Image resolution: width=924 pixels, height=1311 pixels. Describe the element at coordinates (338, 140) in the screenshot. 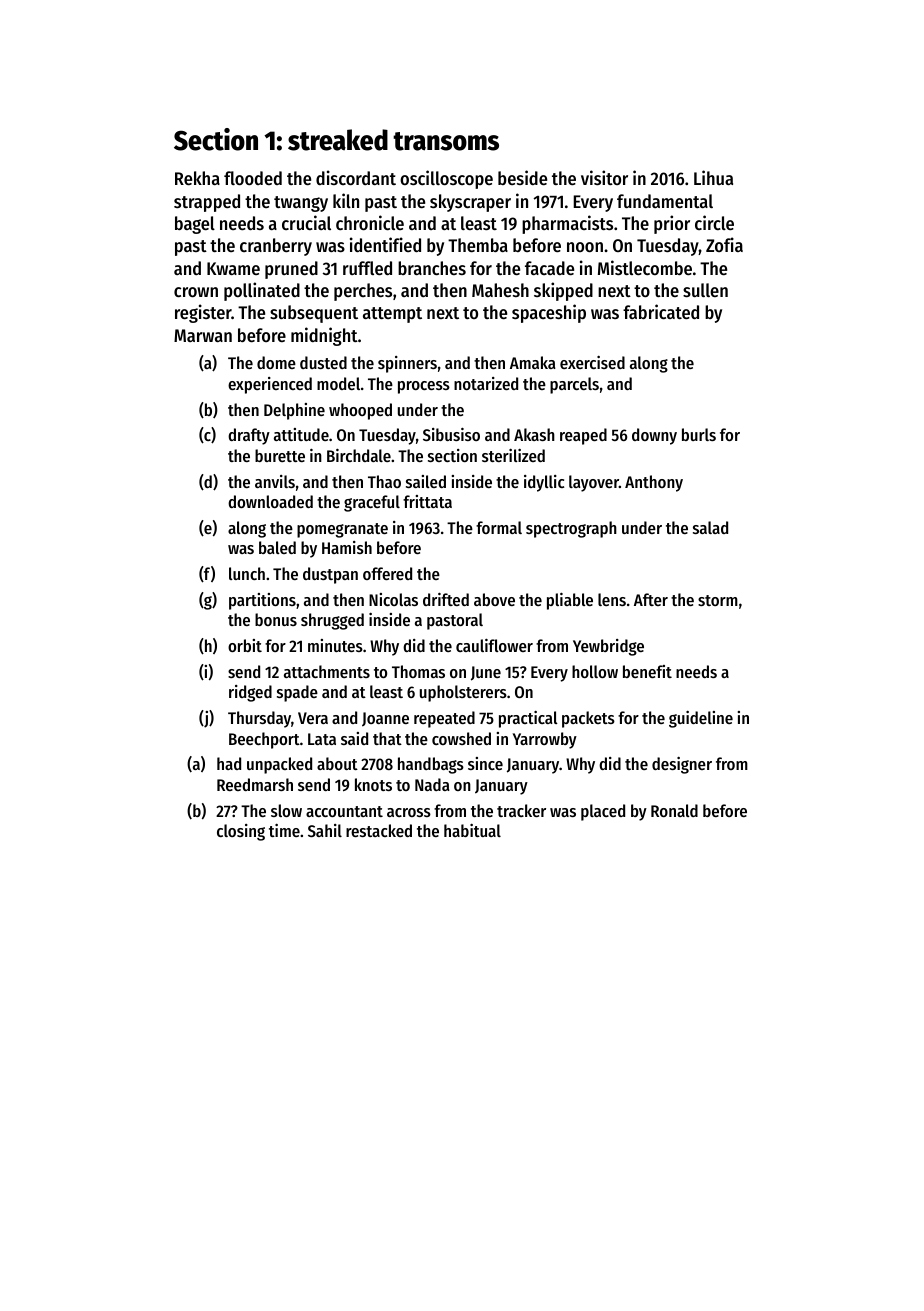

I see `streaked` at that location.
